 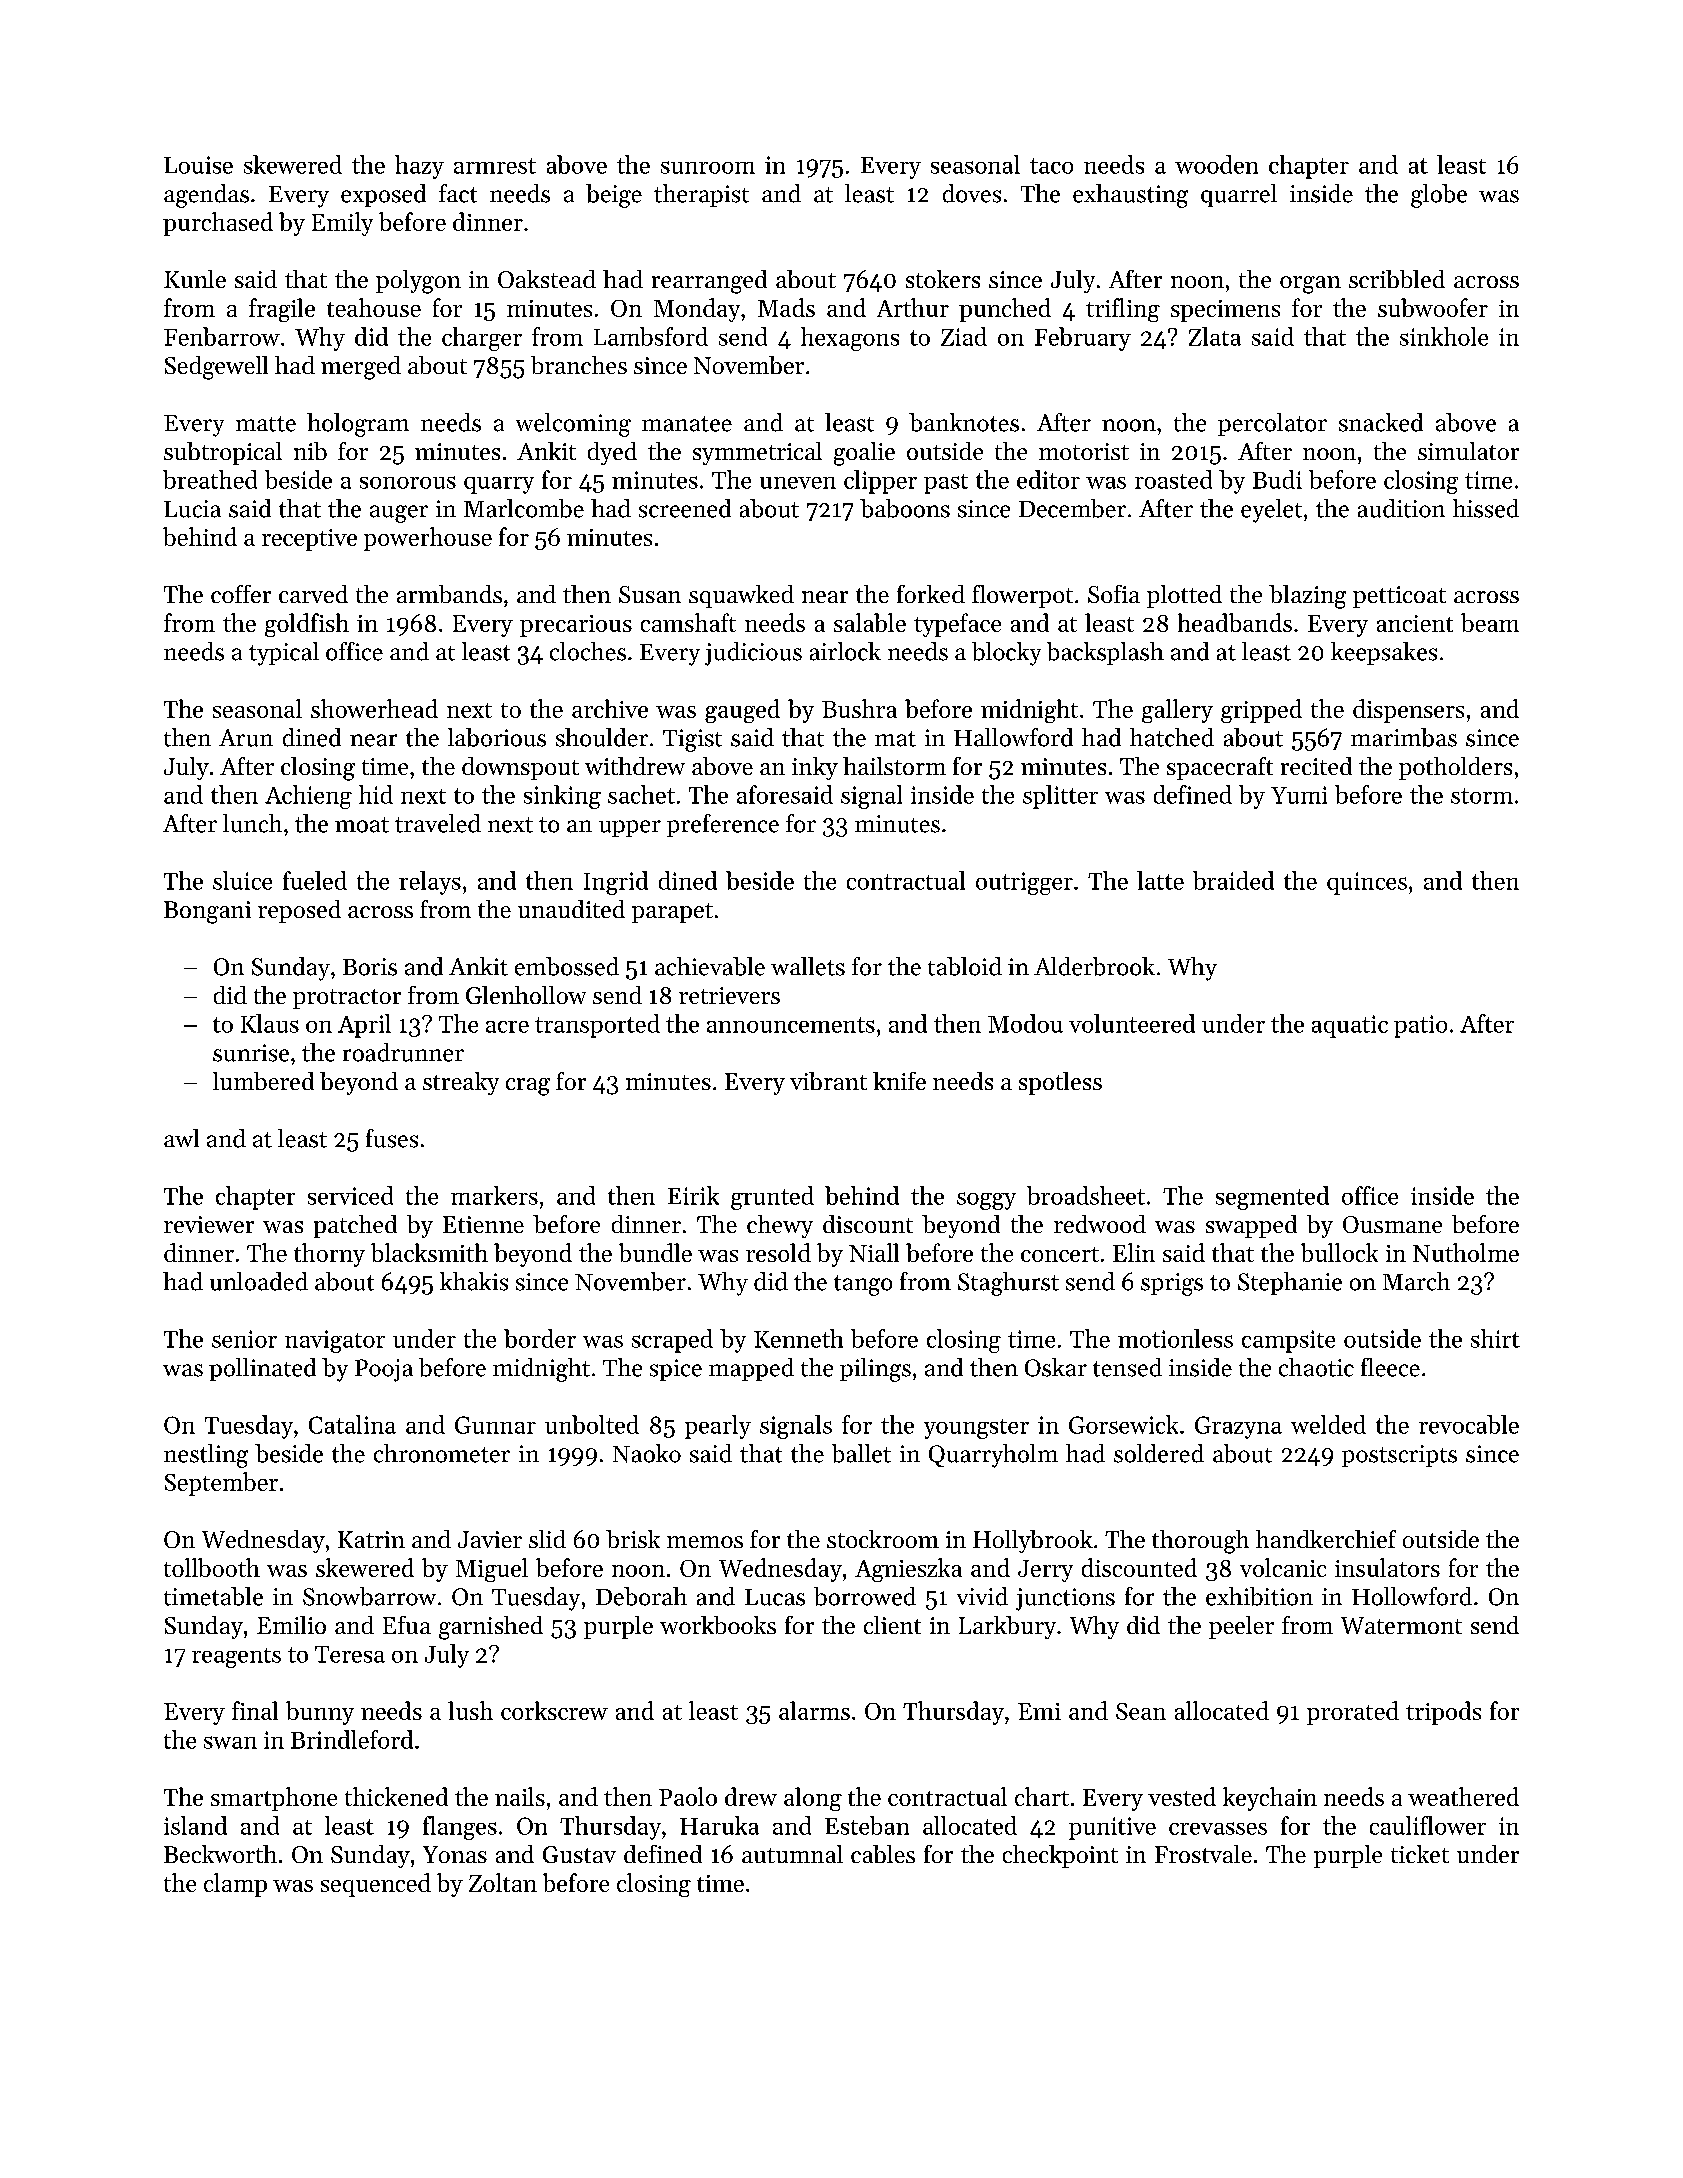 I want to click on wooden, so click(x=1216, y=164).
